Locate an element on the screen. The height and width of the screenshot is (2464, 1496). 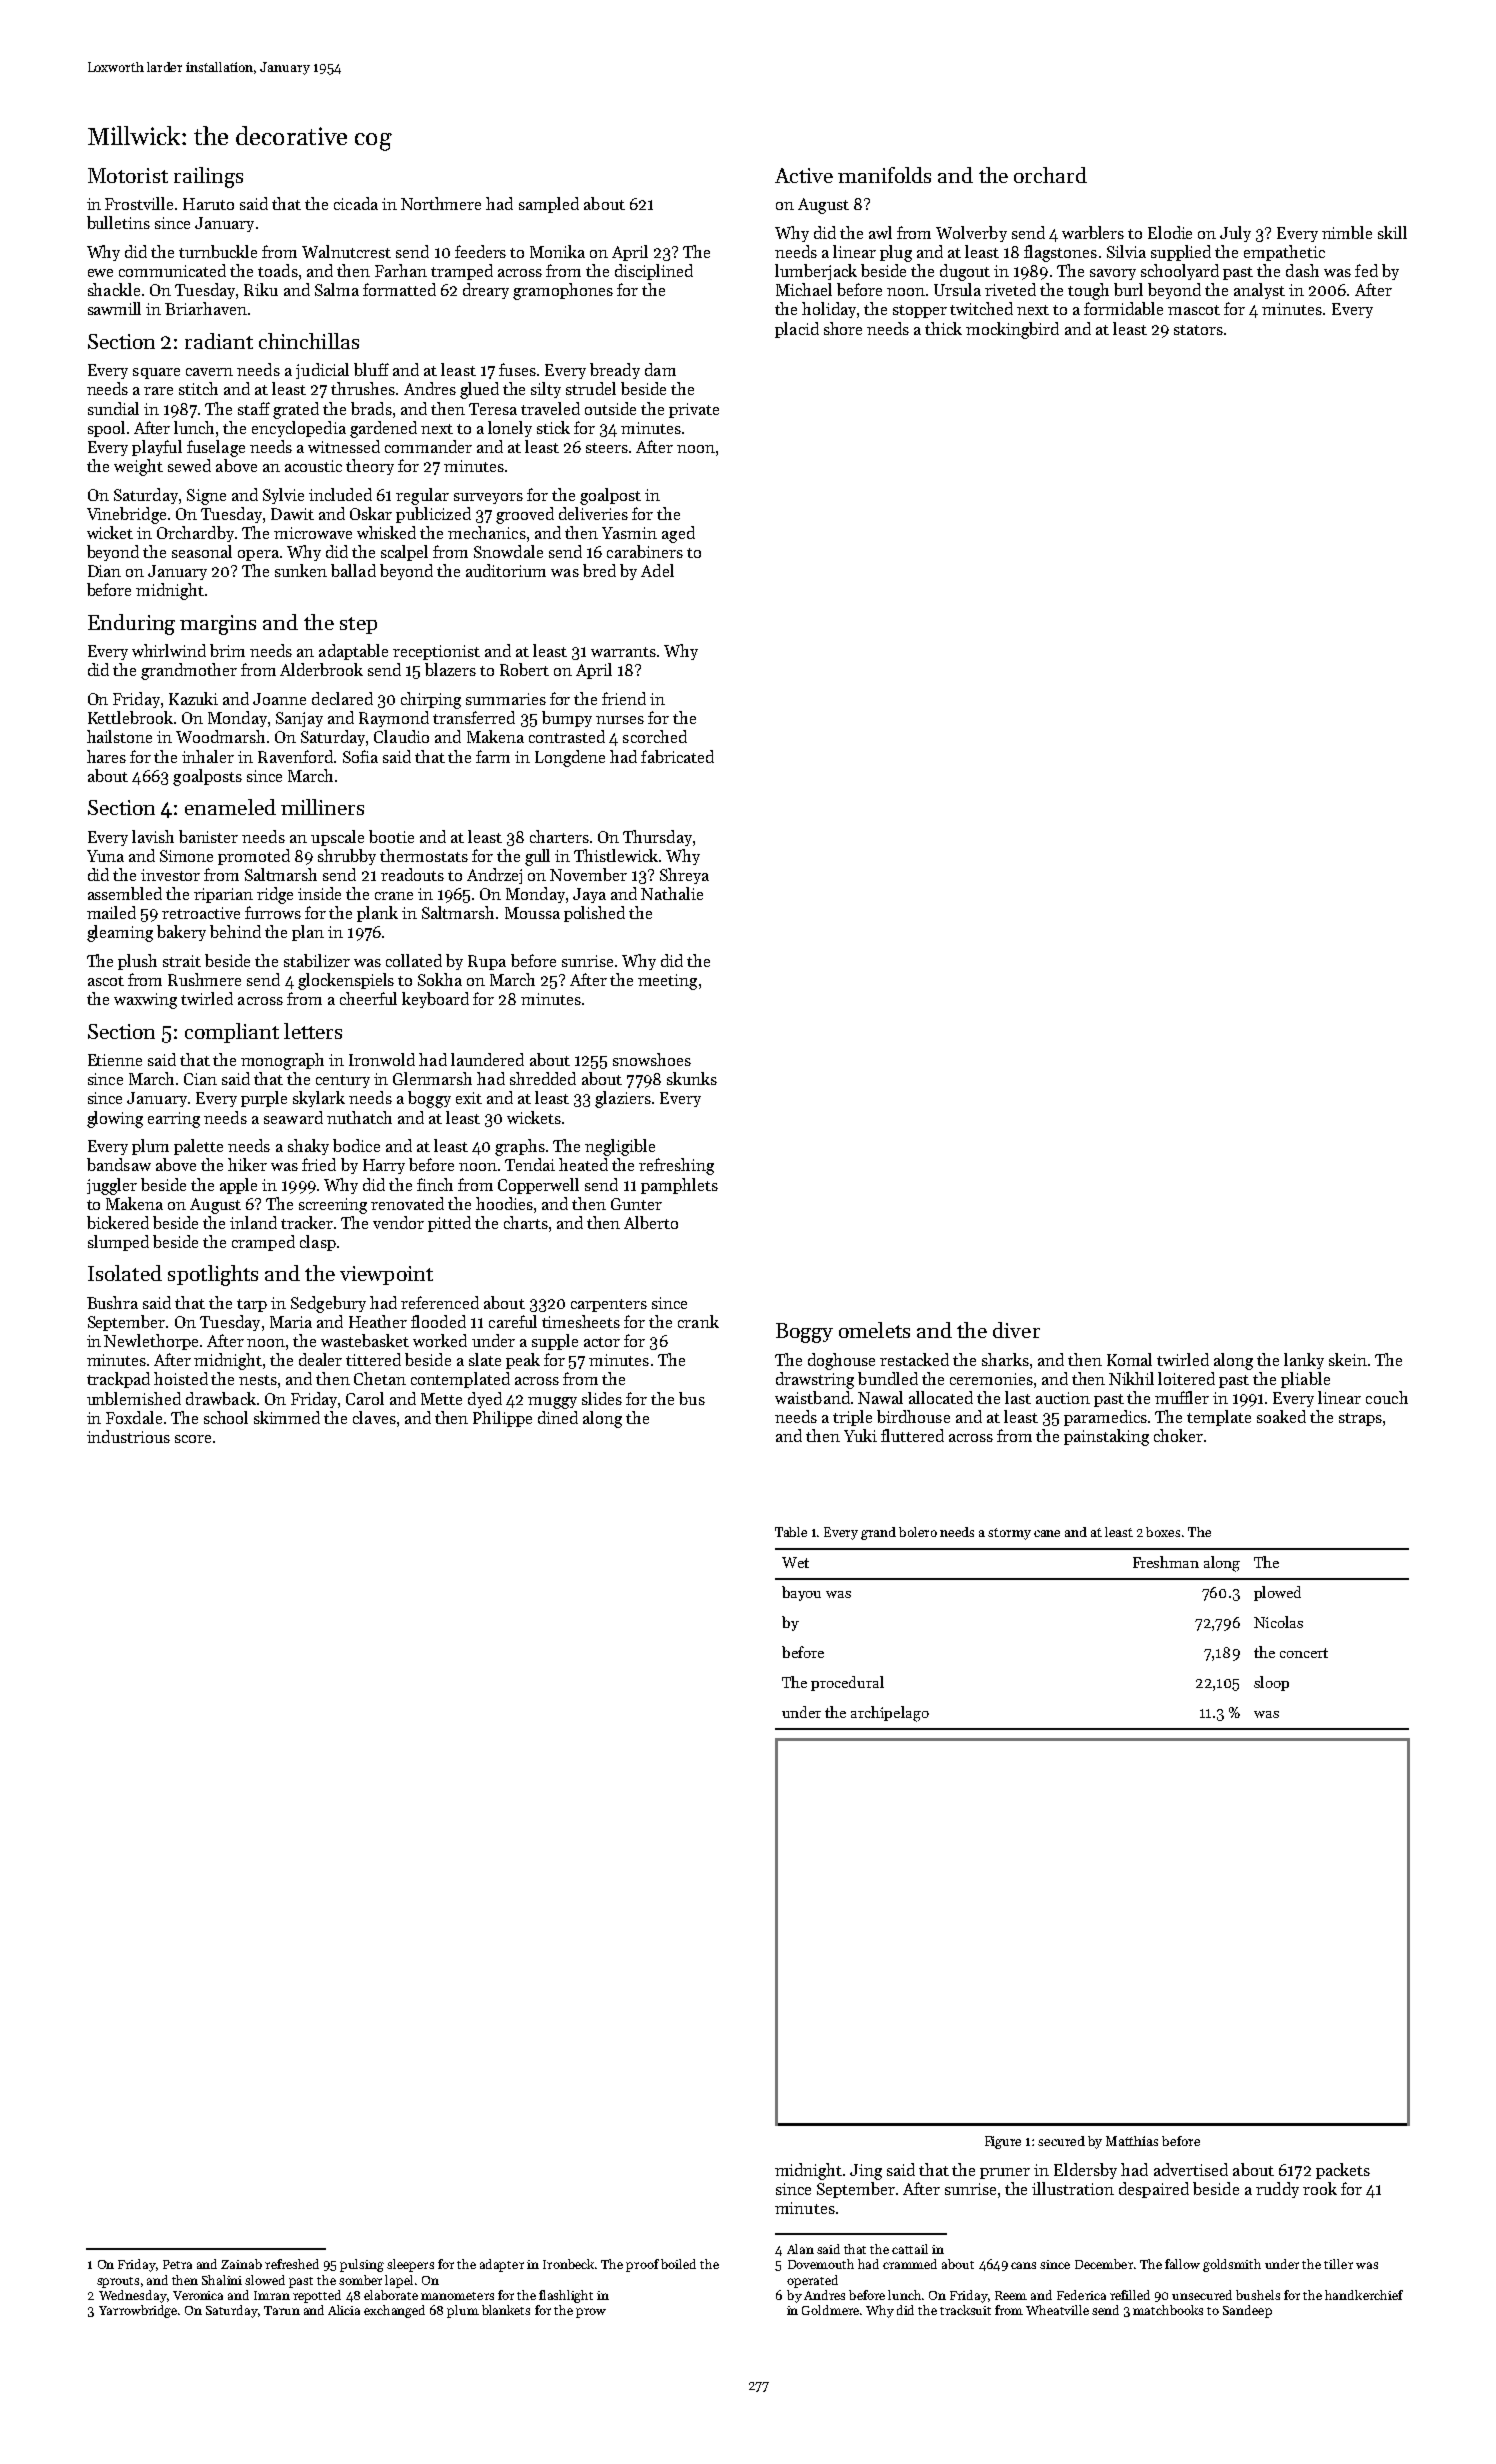
manifolds is located at coordinates (884, 175).
